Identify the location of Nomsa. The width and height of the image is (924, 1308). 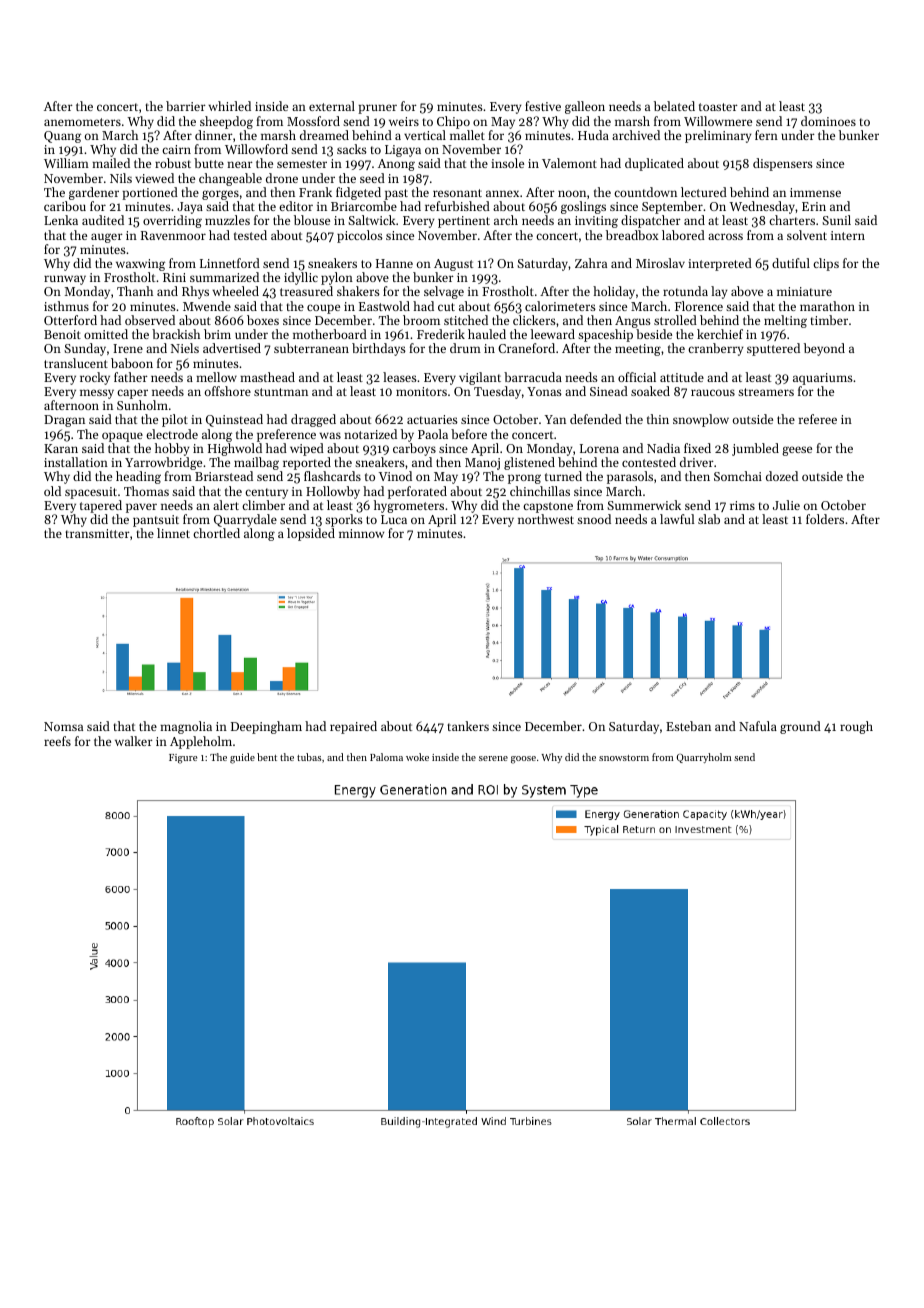
(63, 726).
